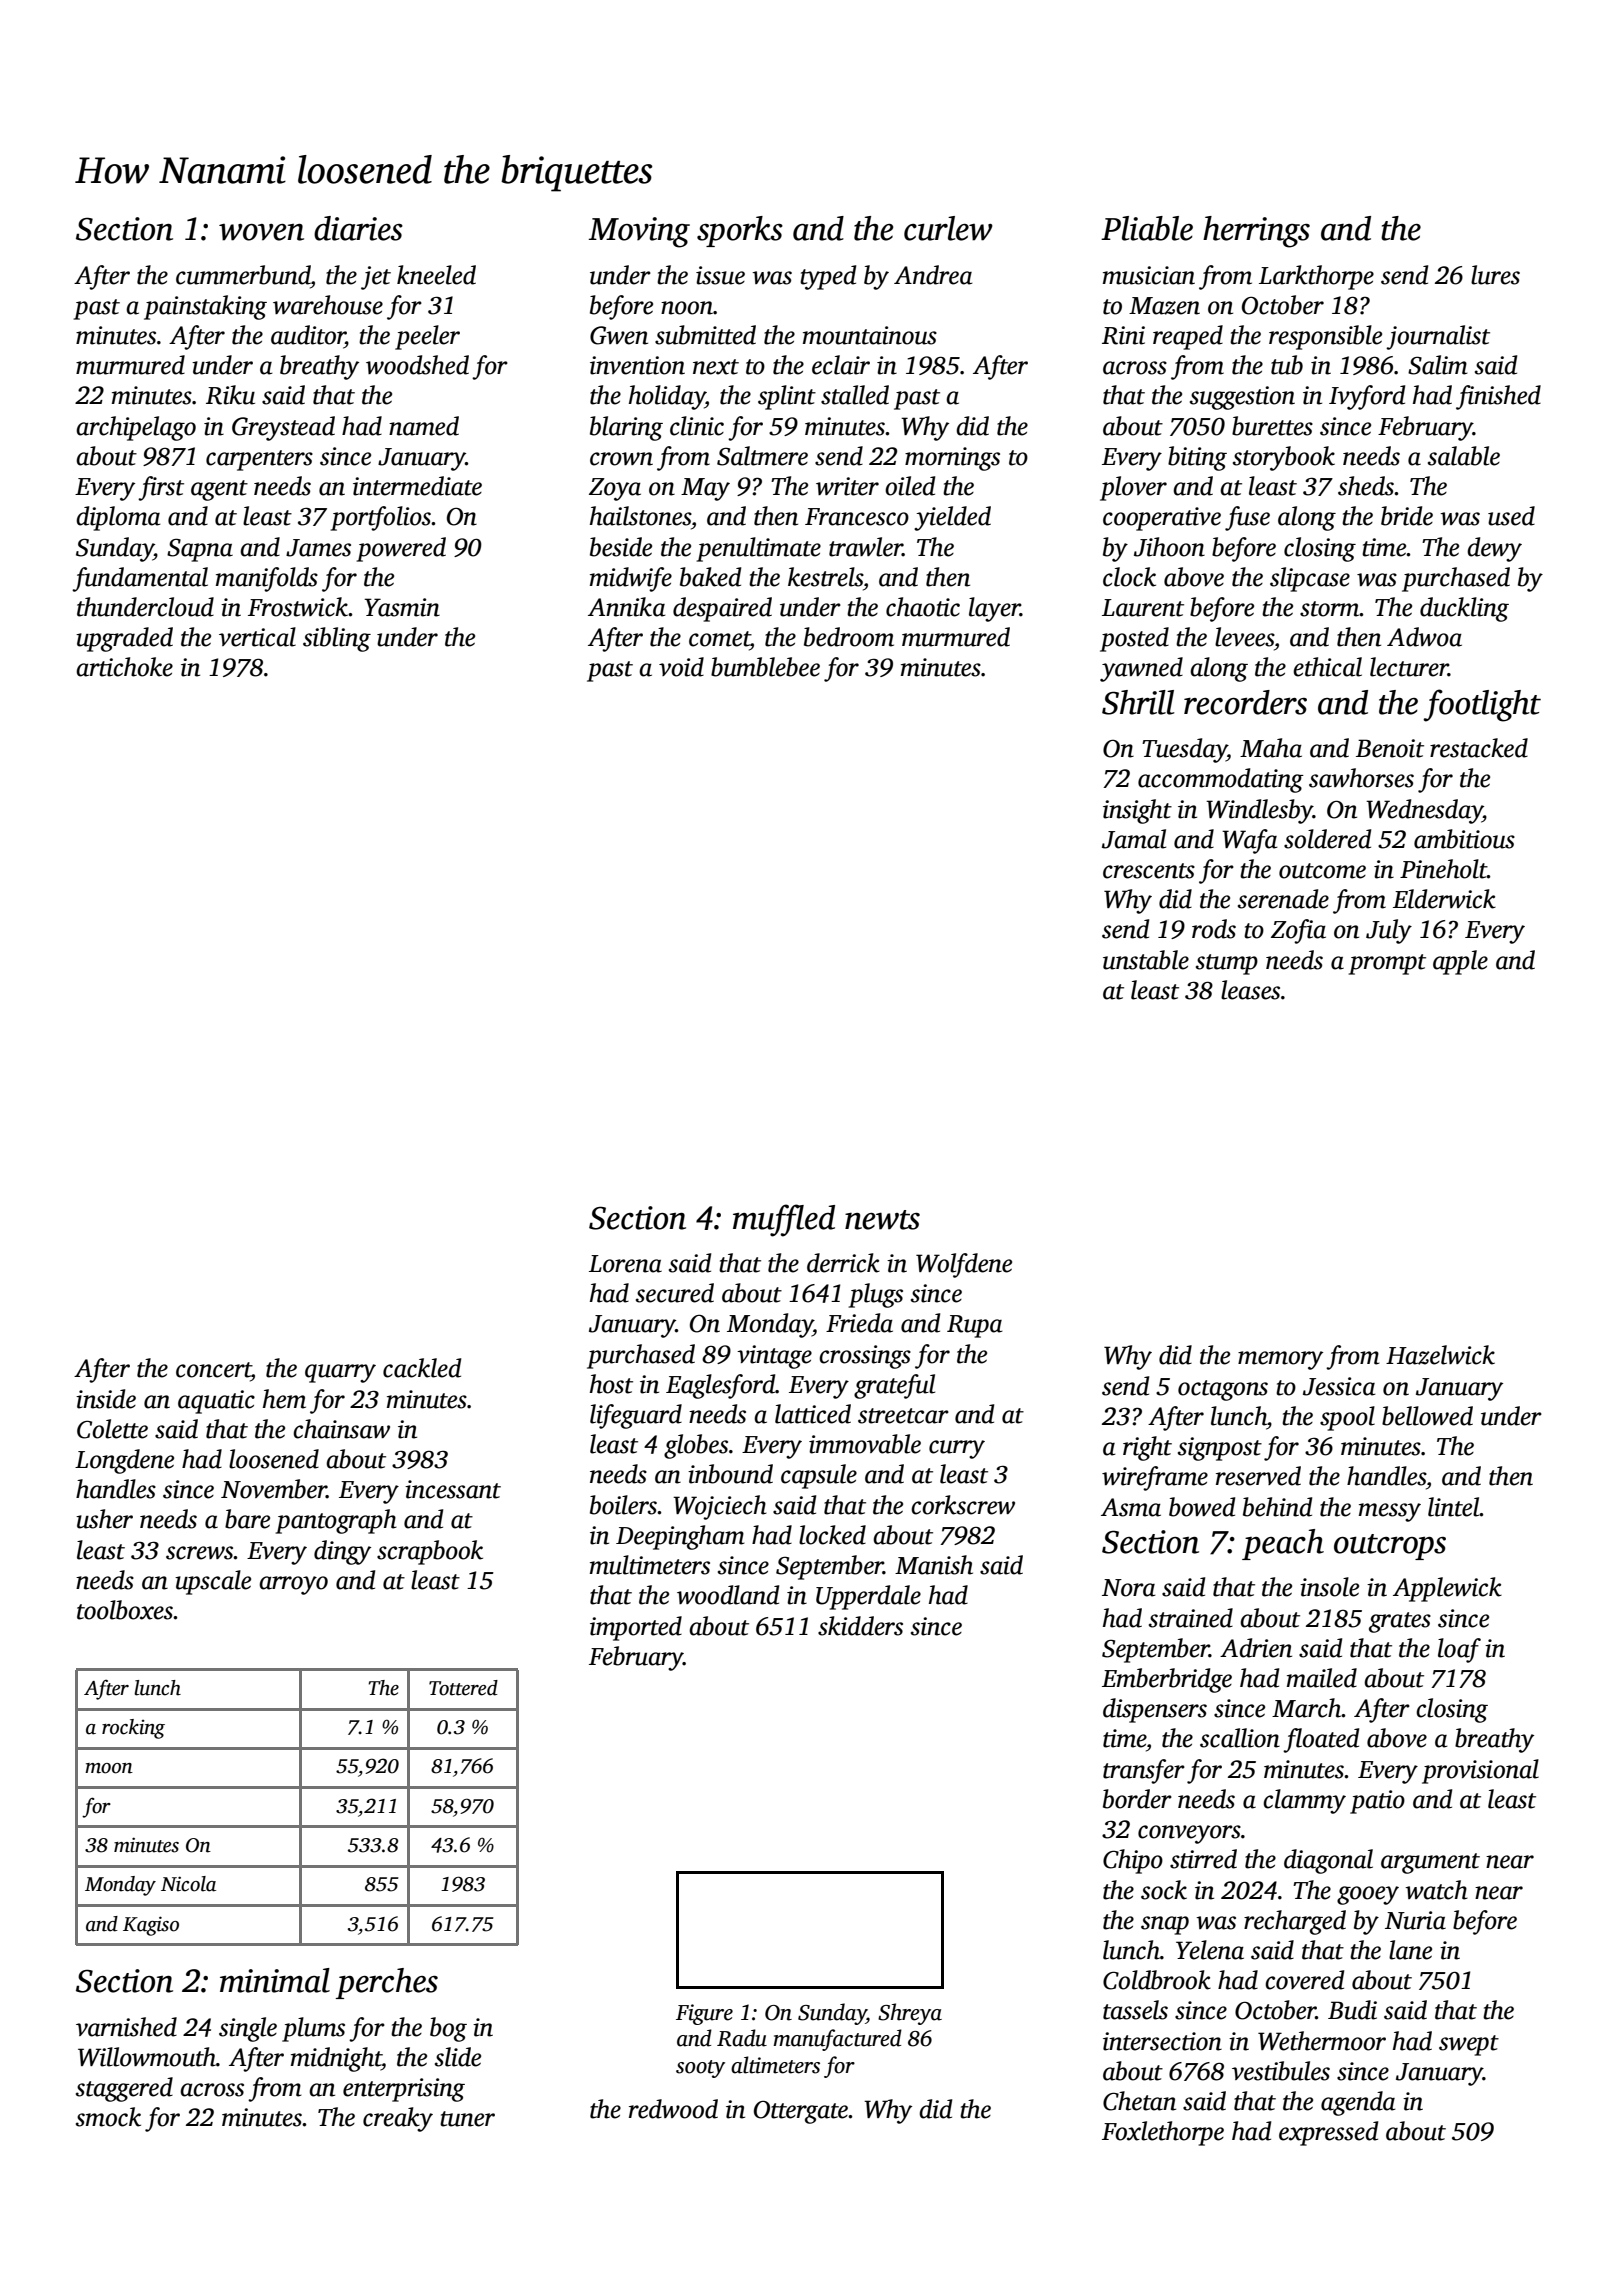 This screenshot has width=1620, height=2292. I want to click on finished, so click(1498, 397).
